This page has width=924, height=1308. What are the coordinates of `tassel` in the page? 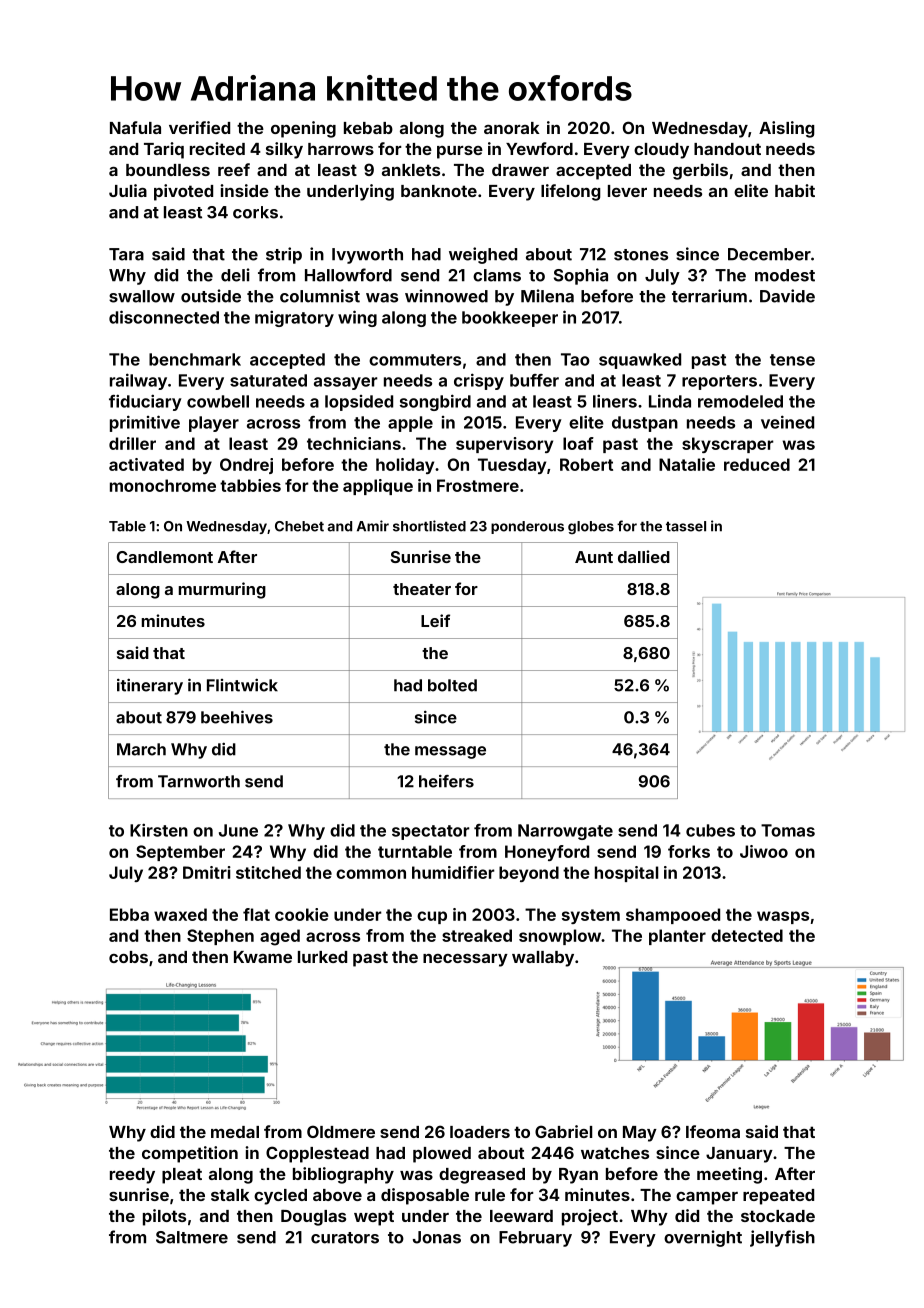 It's located at (686, 526).
